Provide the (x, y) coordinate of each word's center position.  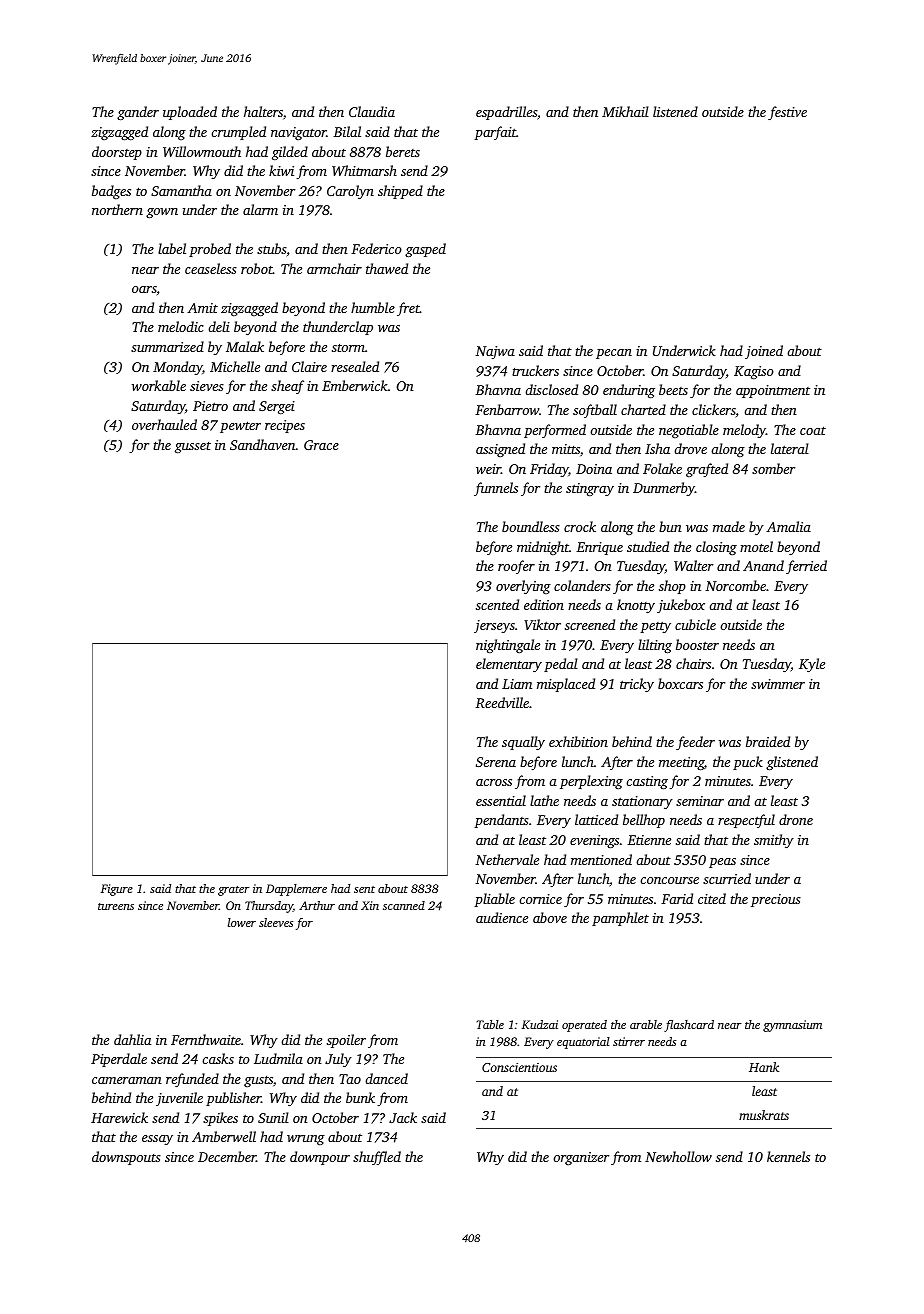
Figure (117, 890)
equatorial (583, 1043)
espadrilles (506, 113)
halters (263, 111)
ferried (806, 567)
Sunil (273, 1117)
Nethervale (507, 859)
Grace (321, 445)
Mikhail (625, 111)
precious (776, 900)
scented (497, 604)
